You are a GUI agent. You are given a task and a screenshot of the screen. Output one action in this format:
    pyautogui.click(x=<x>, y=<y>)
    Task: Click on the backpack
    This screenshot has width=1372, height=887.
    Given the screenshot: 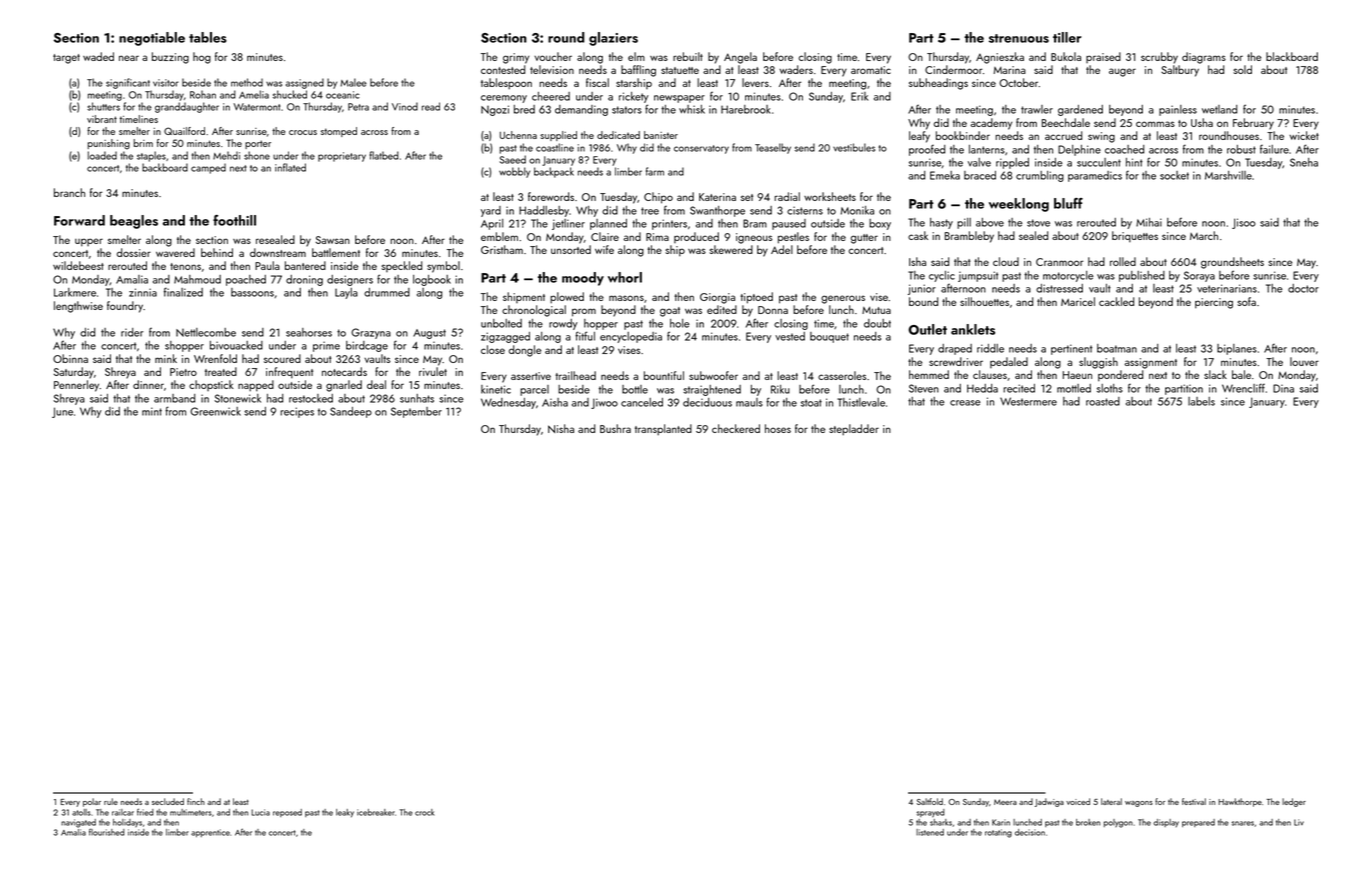 What is the action you would take?
    pyautogui.click(x=554, y=172)
